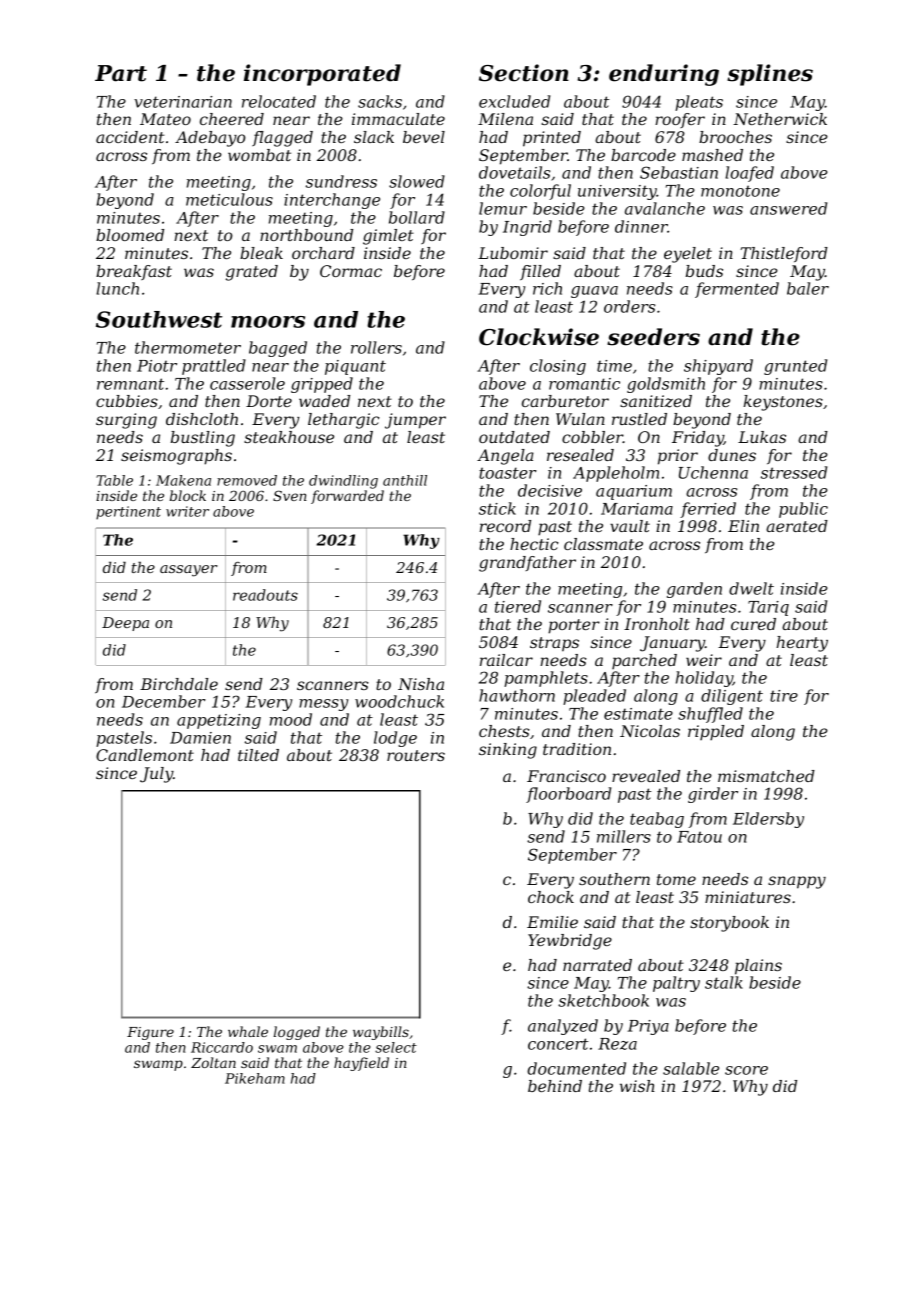 The height and width of the image is (1308, 924). Describe the element at coordinates (282, 139) in the image. I see `flagged` at that location.
